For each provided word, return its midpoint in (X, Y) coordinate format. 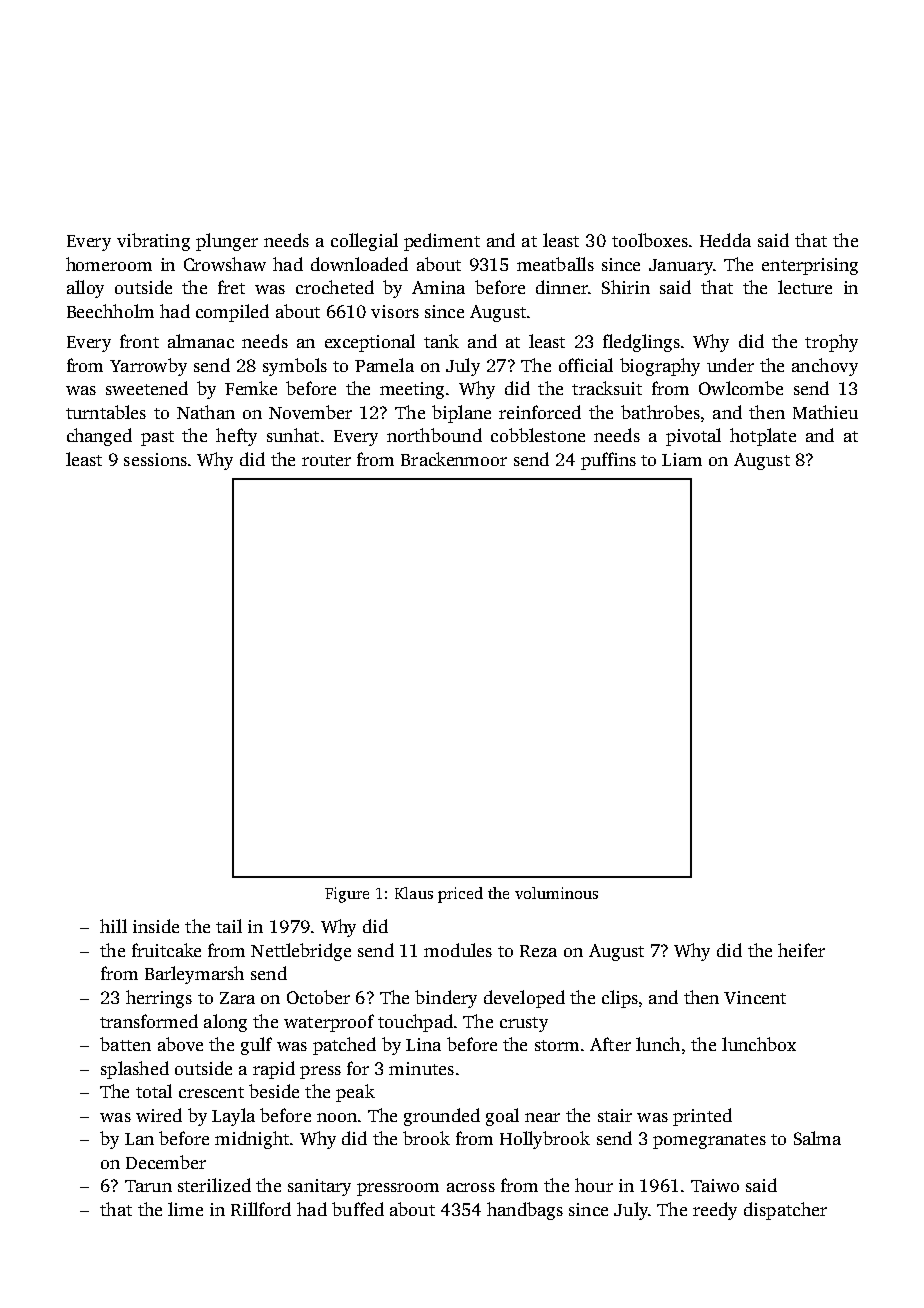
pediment (442, 242)
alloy (85, 289)
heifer (801, 950)
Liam (682, 459)
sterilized (214, 1185)
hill (113, 926)
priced (460, 895)
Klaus (414, 893)
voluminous (556, 893)
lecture (805, 287)
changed (99, 437)
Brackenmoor (454, 459)
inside (156, 926)
